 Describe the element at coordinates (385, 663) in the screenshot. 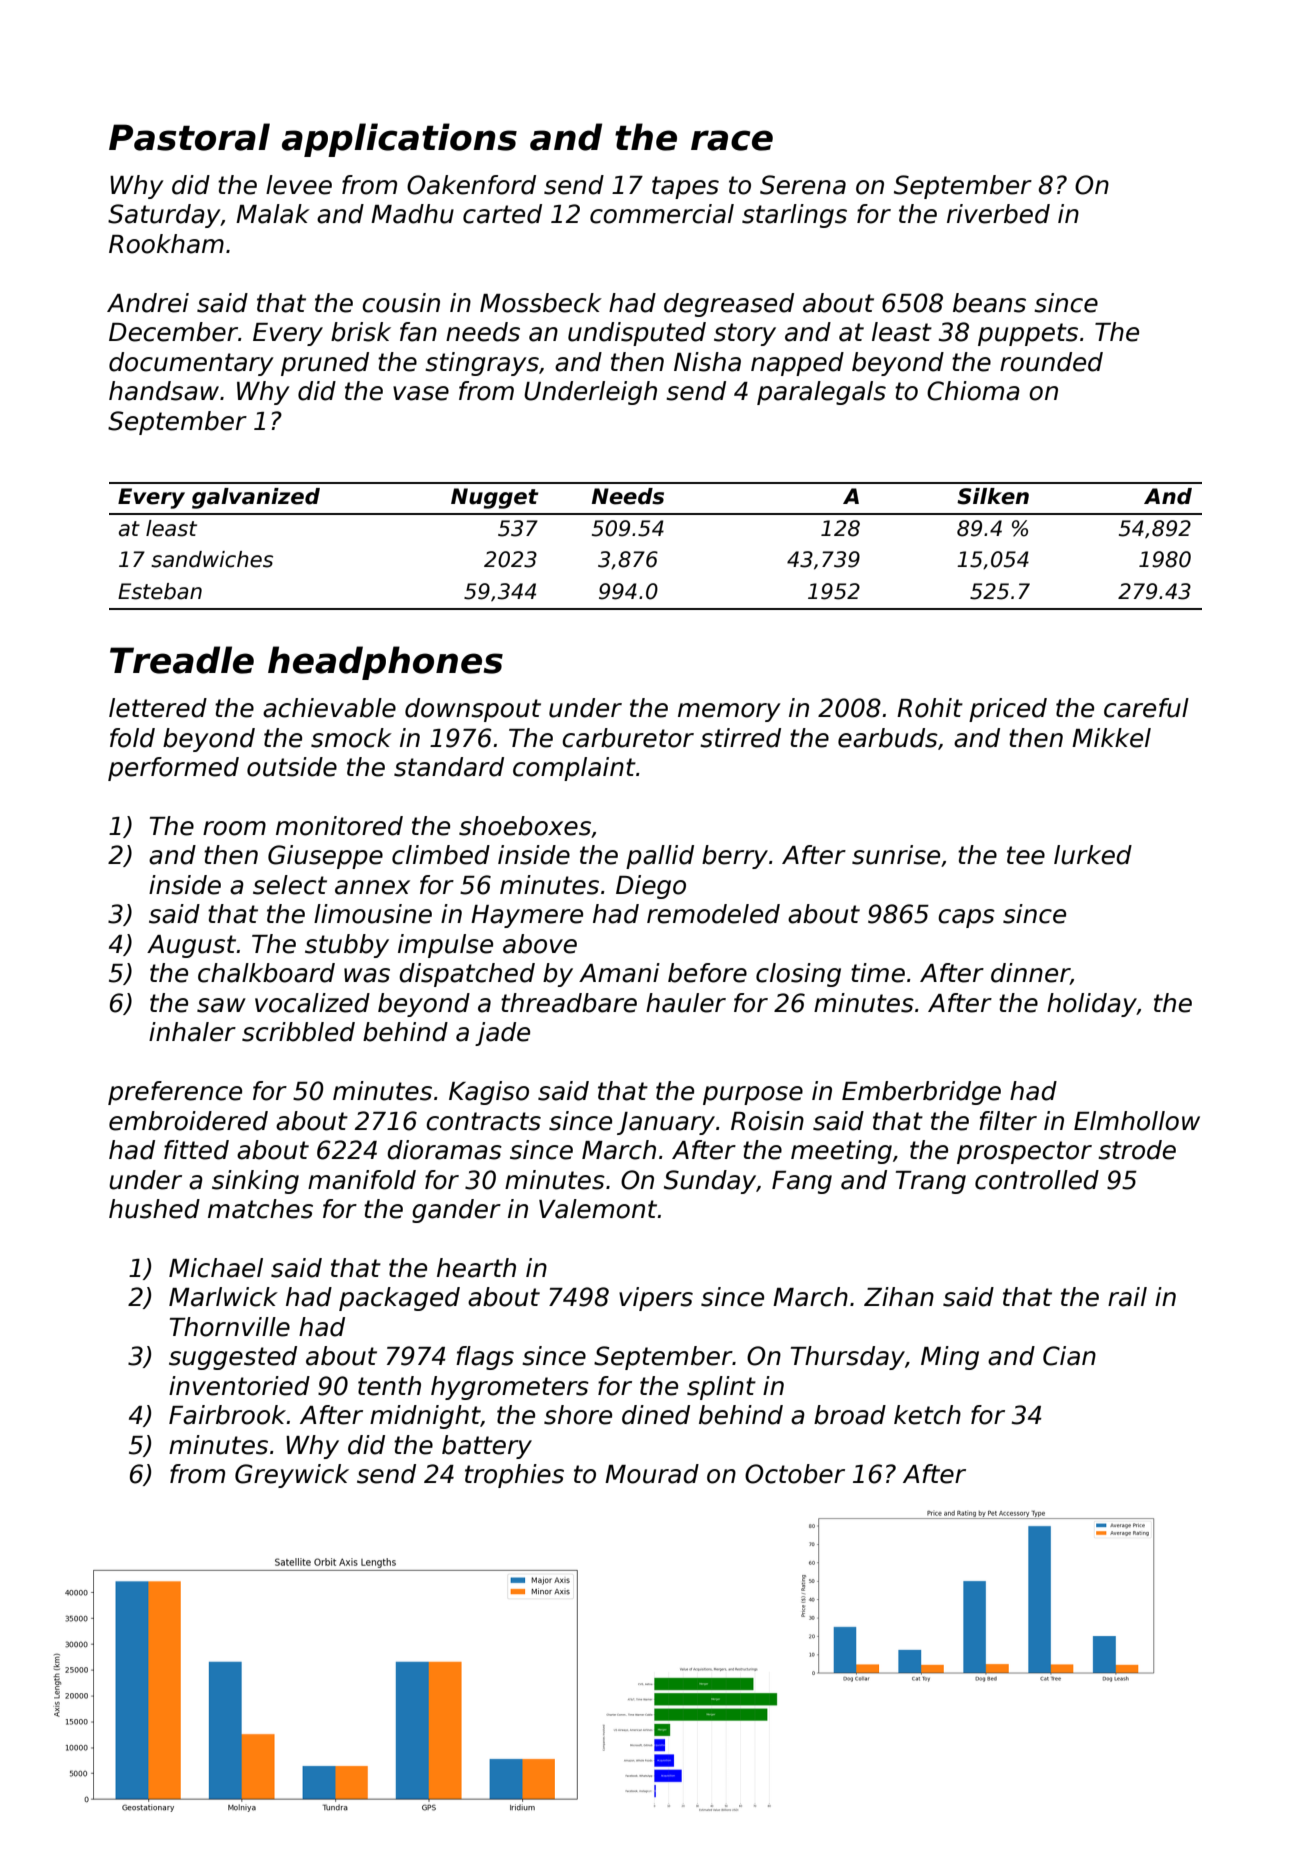

I see `headphones` at that location.
